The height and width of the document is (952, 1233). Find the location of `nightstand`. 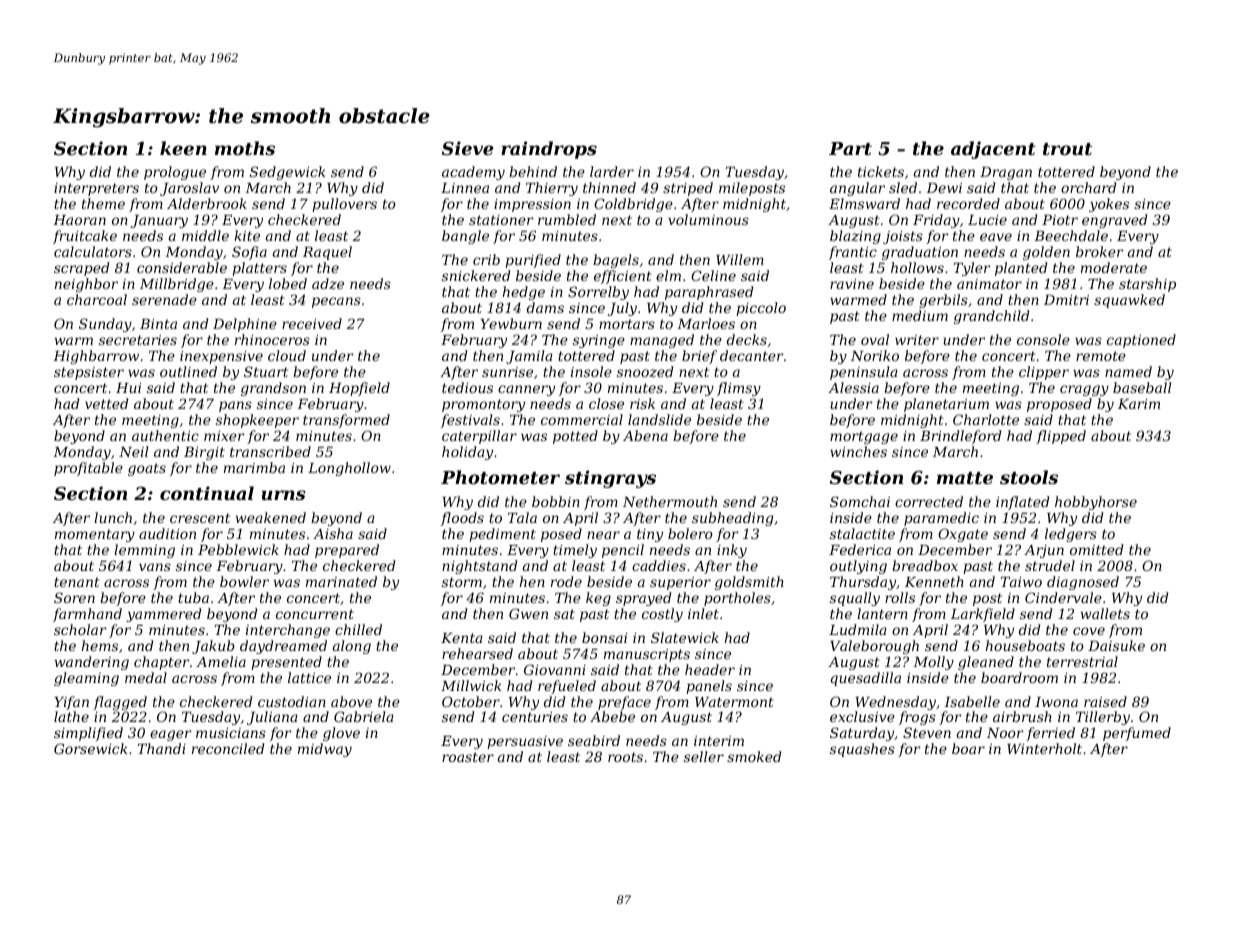

nightstand is located at coordinates (479, 567).
